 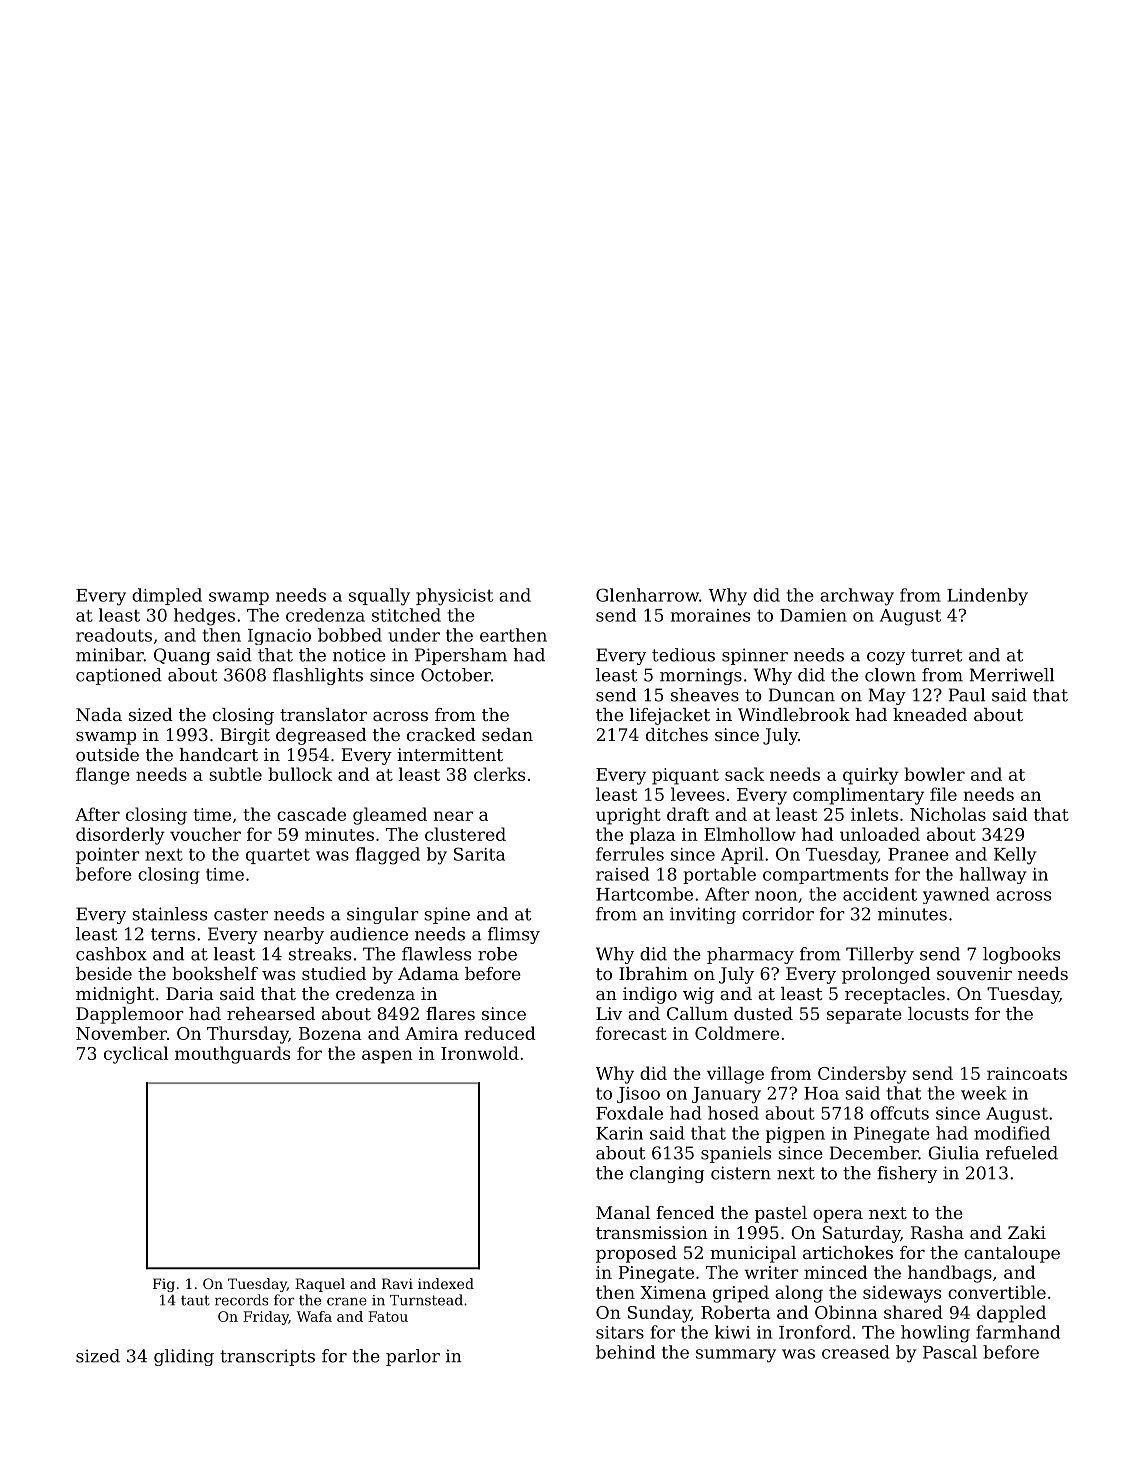 I want to click on fishery, so click(x=907, y=1174).
